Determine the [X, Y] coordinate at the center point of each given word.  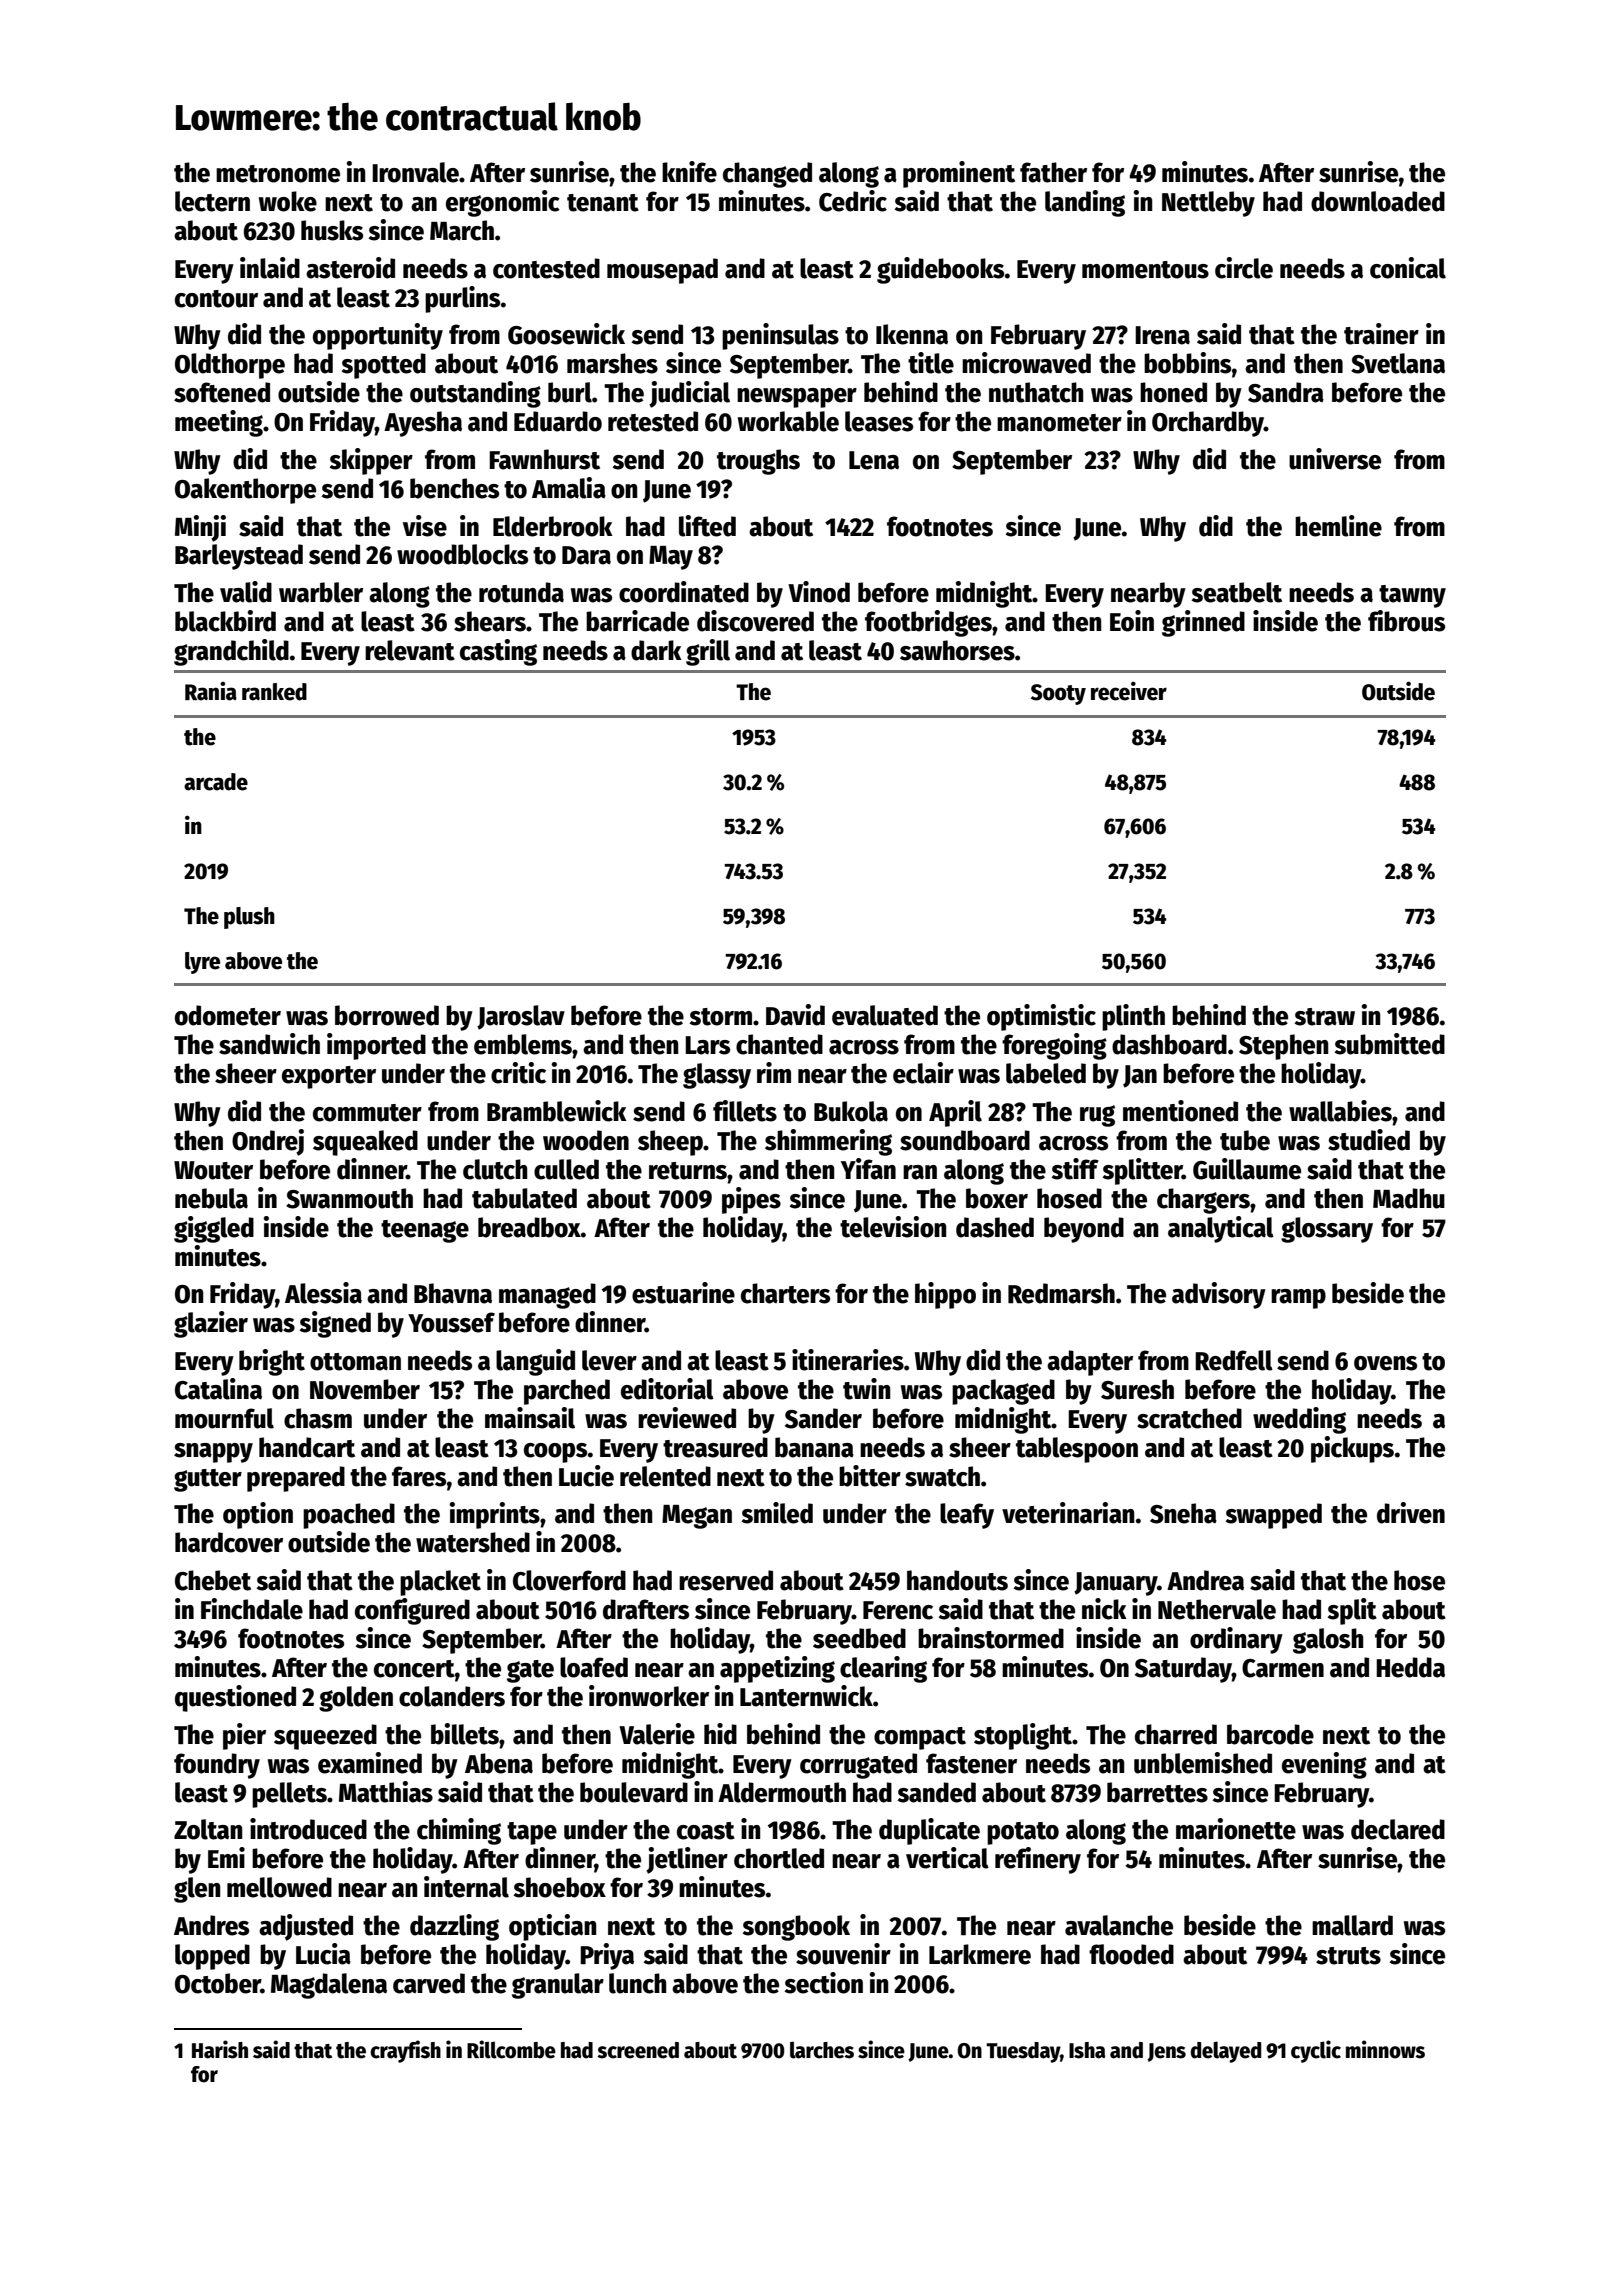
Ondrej [268, 1142]
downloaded [1378, 201]
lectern [212, 201]
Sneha [1183, 1513]
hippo [945, 1295]
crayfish [405, 2051]
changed [767, 175]
